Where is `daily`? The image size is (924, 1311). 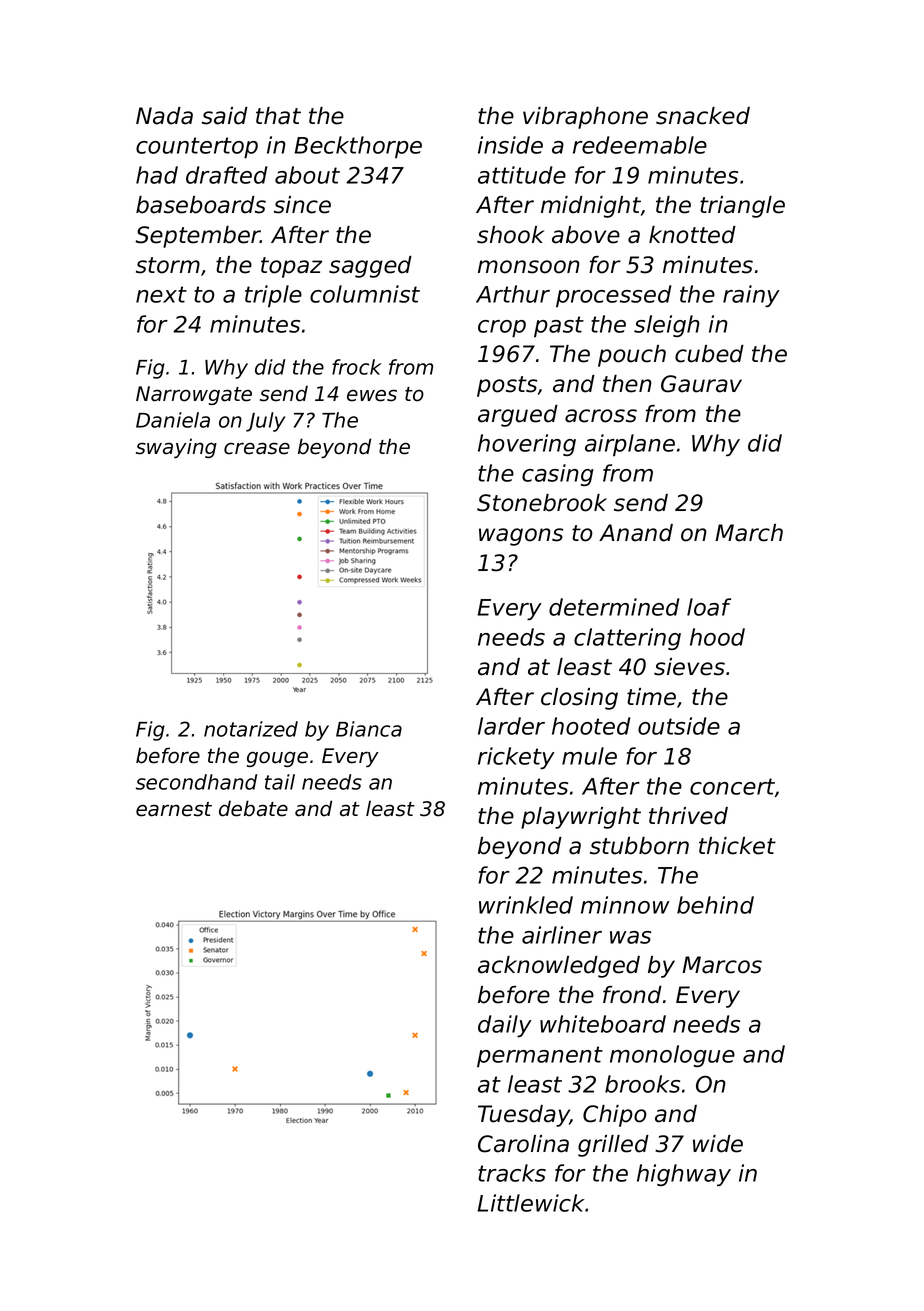 daily is located at coordinates (505, 1026).
